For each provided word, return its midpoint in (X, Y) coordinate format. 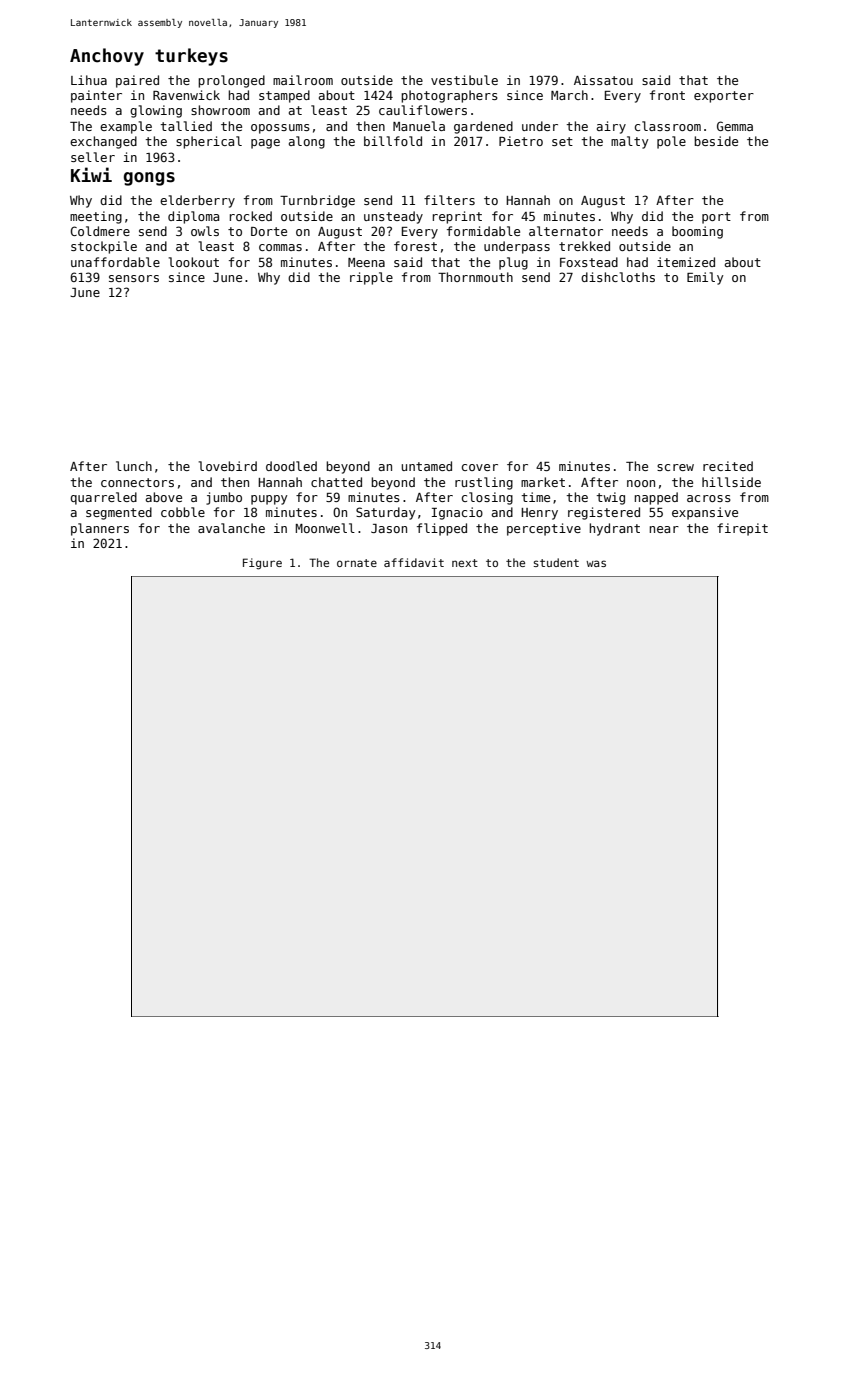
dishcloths (618, 277)
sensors (134, 278)
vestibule (464, 80)
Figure (262, 564)
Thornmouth (475, 277)
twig (611, 498)
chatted (336, 482)
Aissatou (603, 80)
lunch (134, 466)
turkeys (191, 57)
